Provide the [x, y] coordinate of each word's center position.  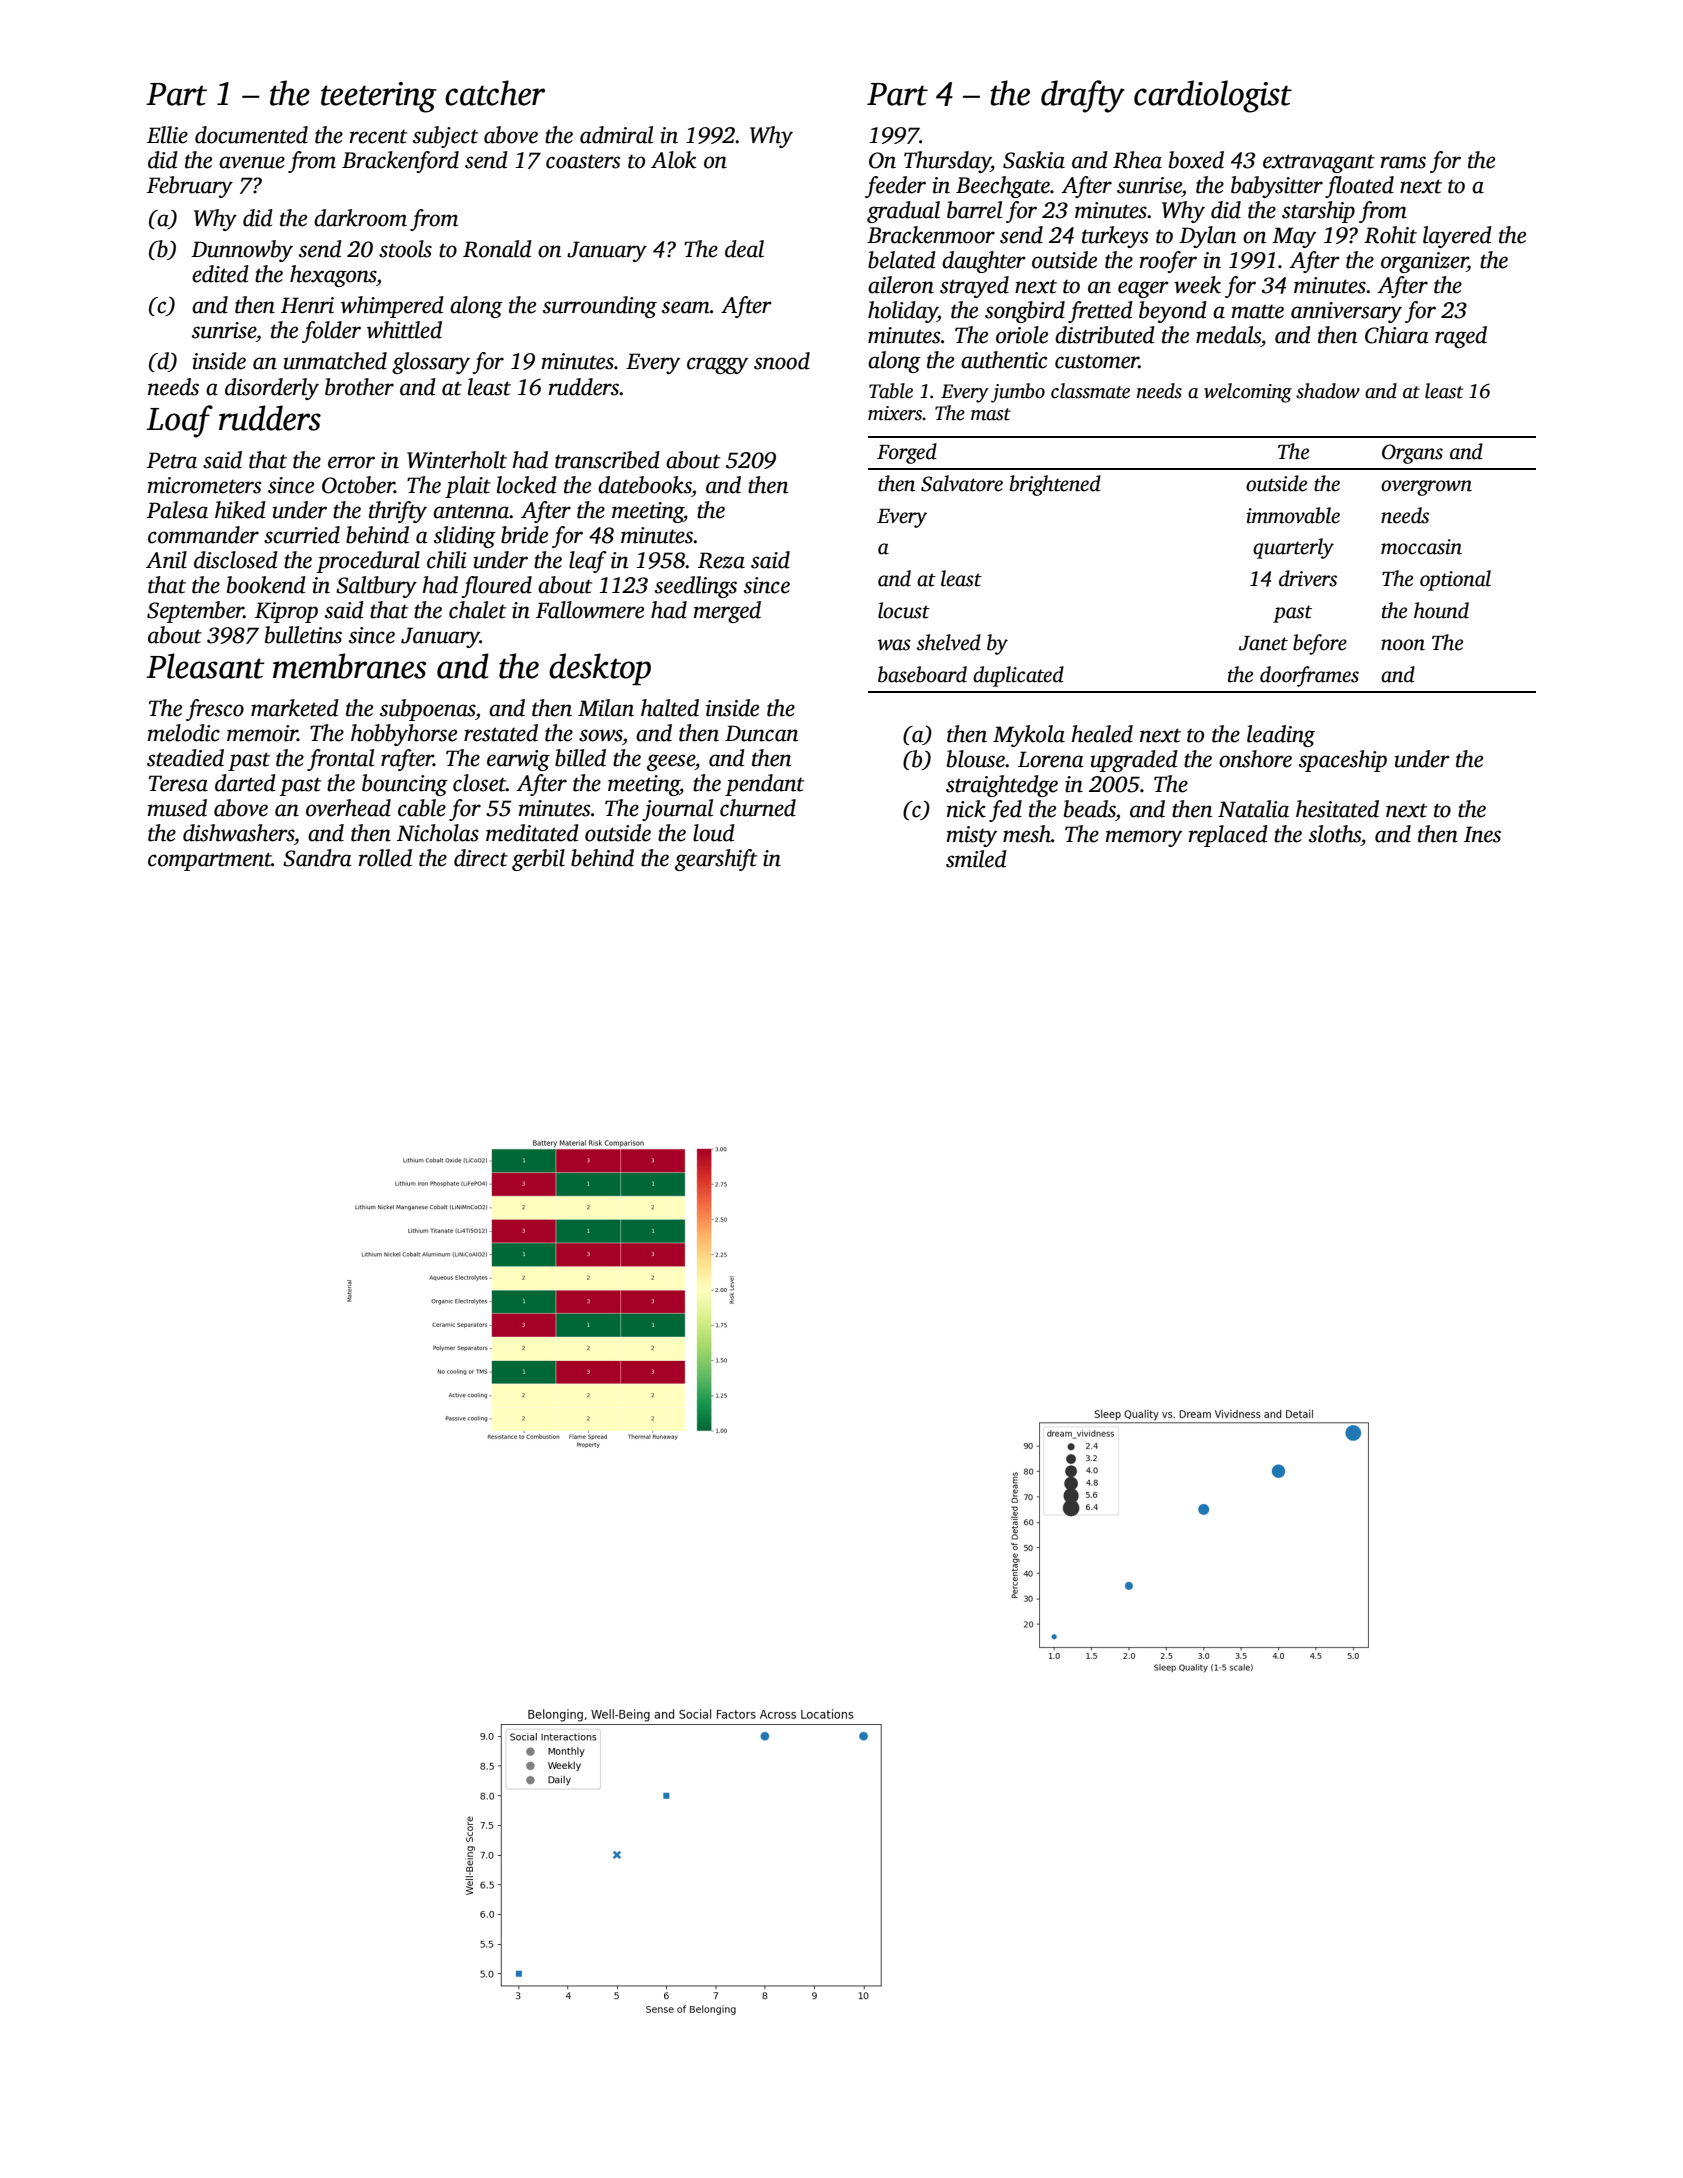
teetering [379, 97]
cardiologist [1213, 96]
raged [1461, 337]
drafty [1083, 96]
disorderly [272, 389]
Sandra [317, 858]
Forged [907, 453]
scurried [302, 535]
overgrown [1426, 488]
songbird [1025, 312]
